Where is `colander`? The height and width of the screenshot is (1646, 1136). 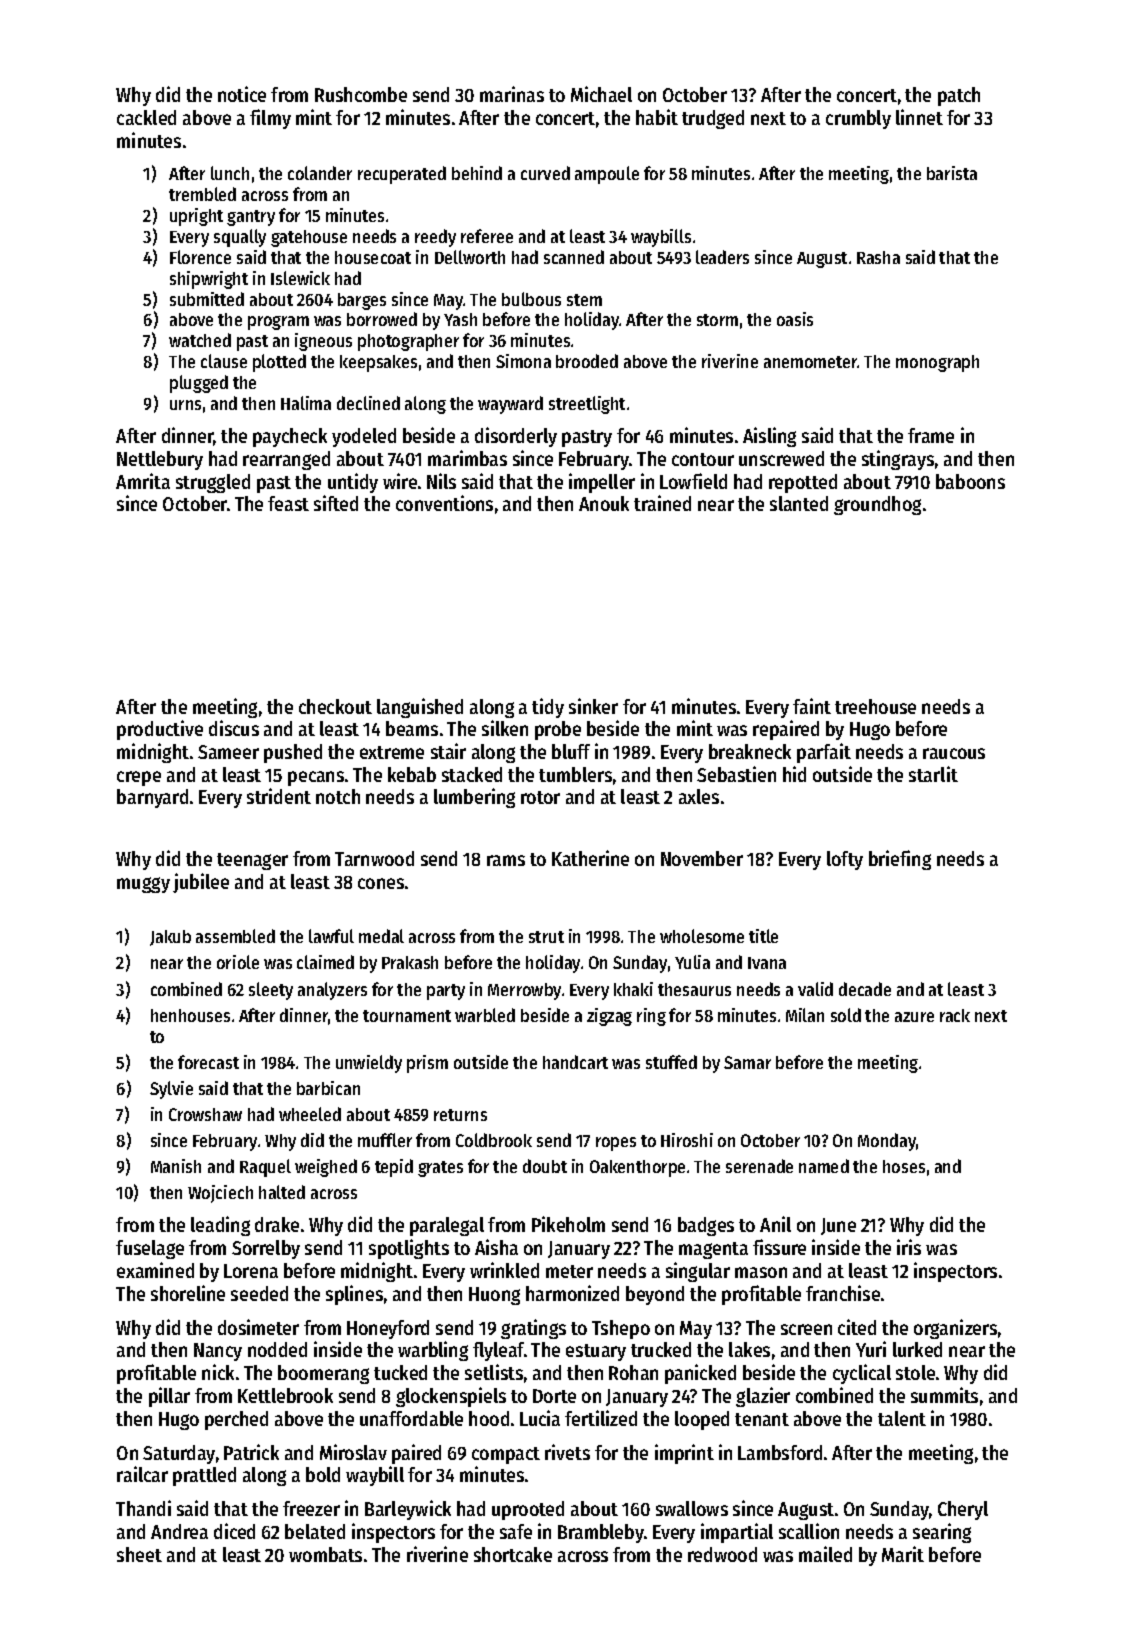
colander is located at coordinates (320, 173).
